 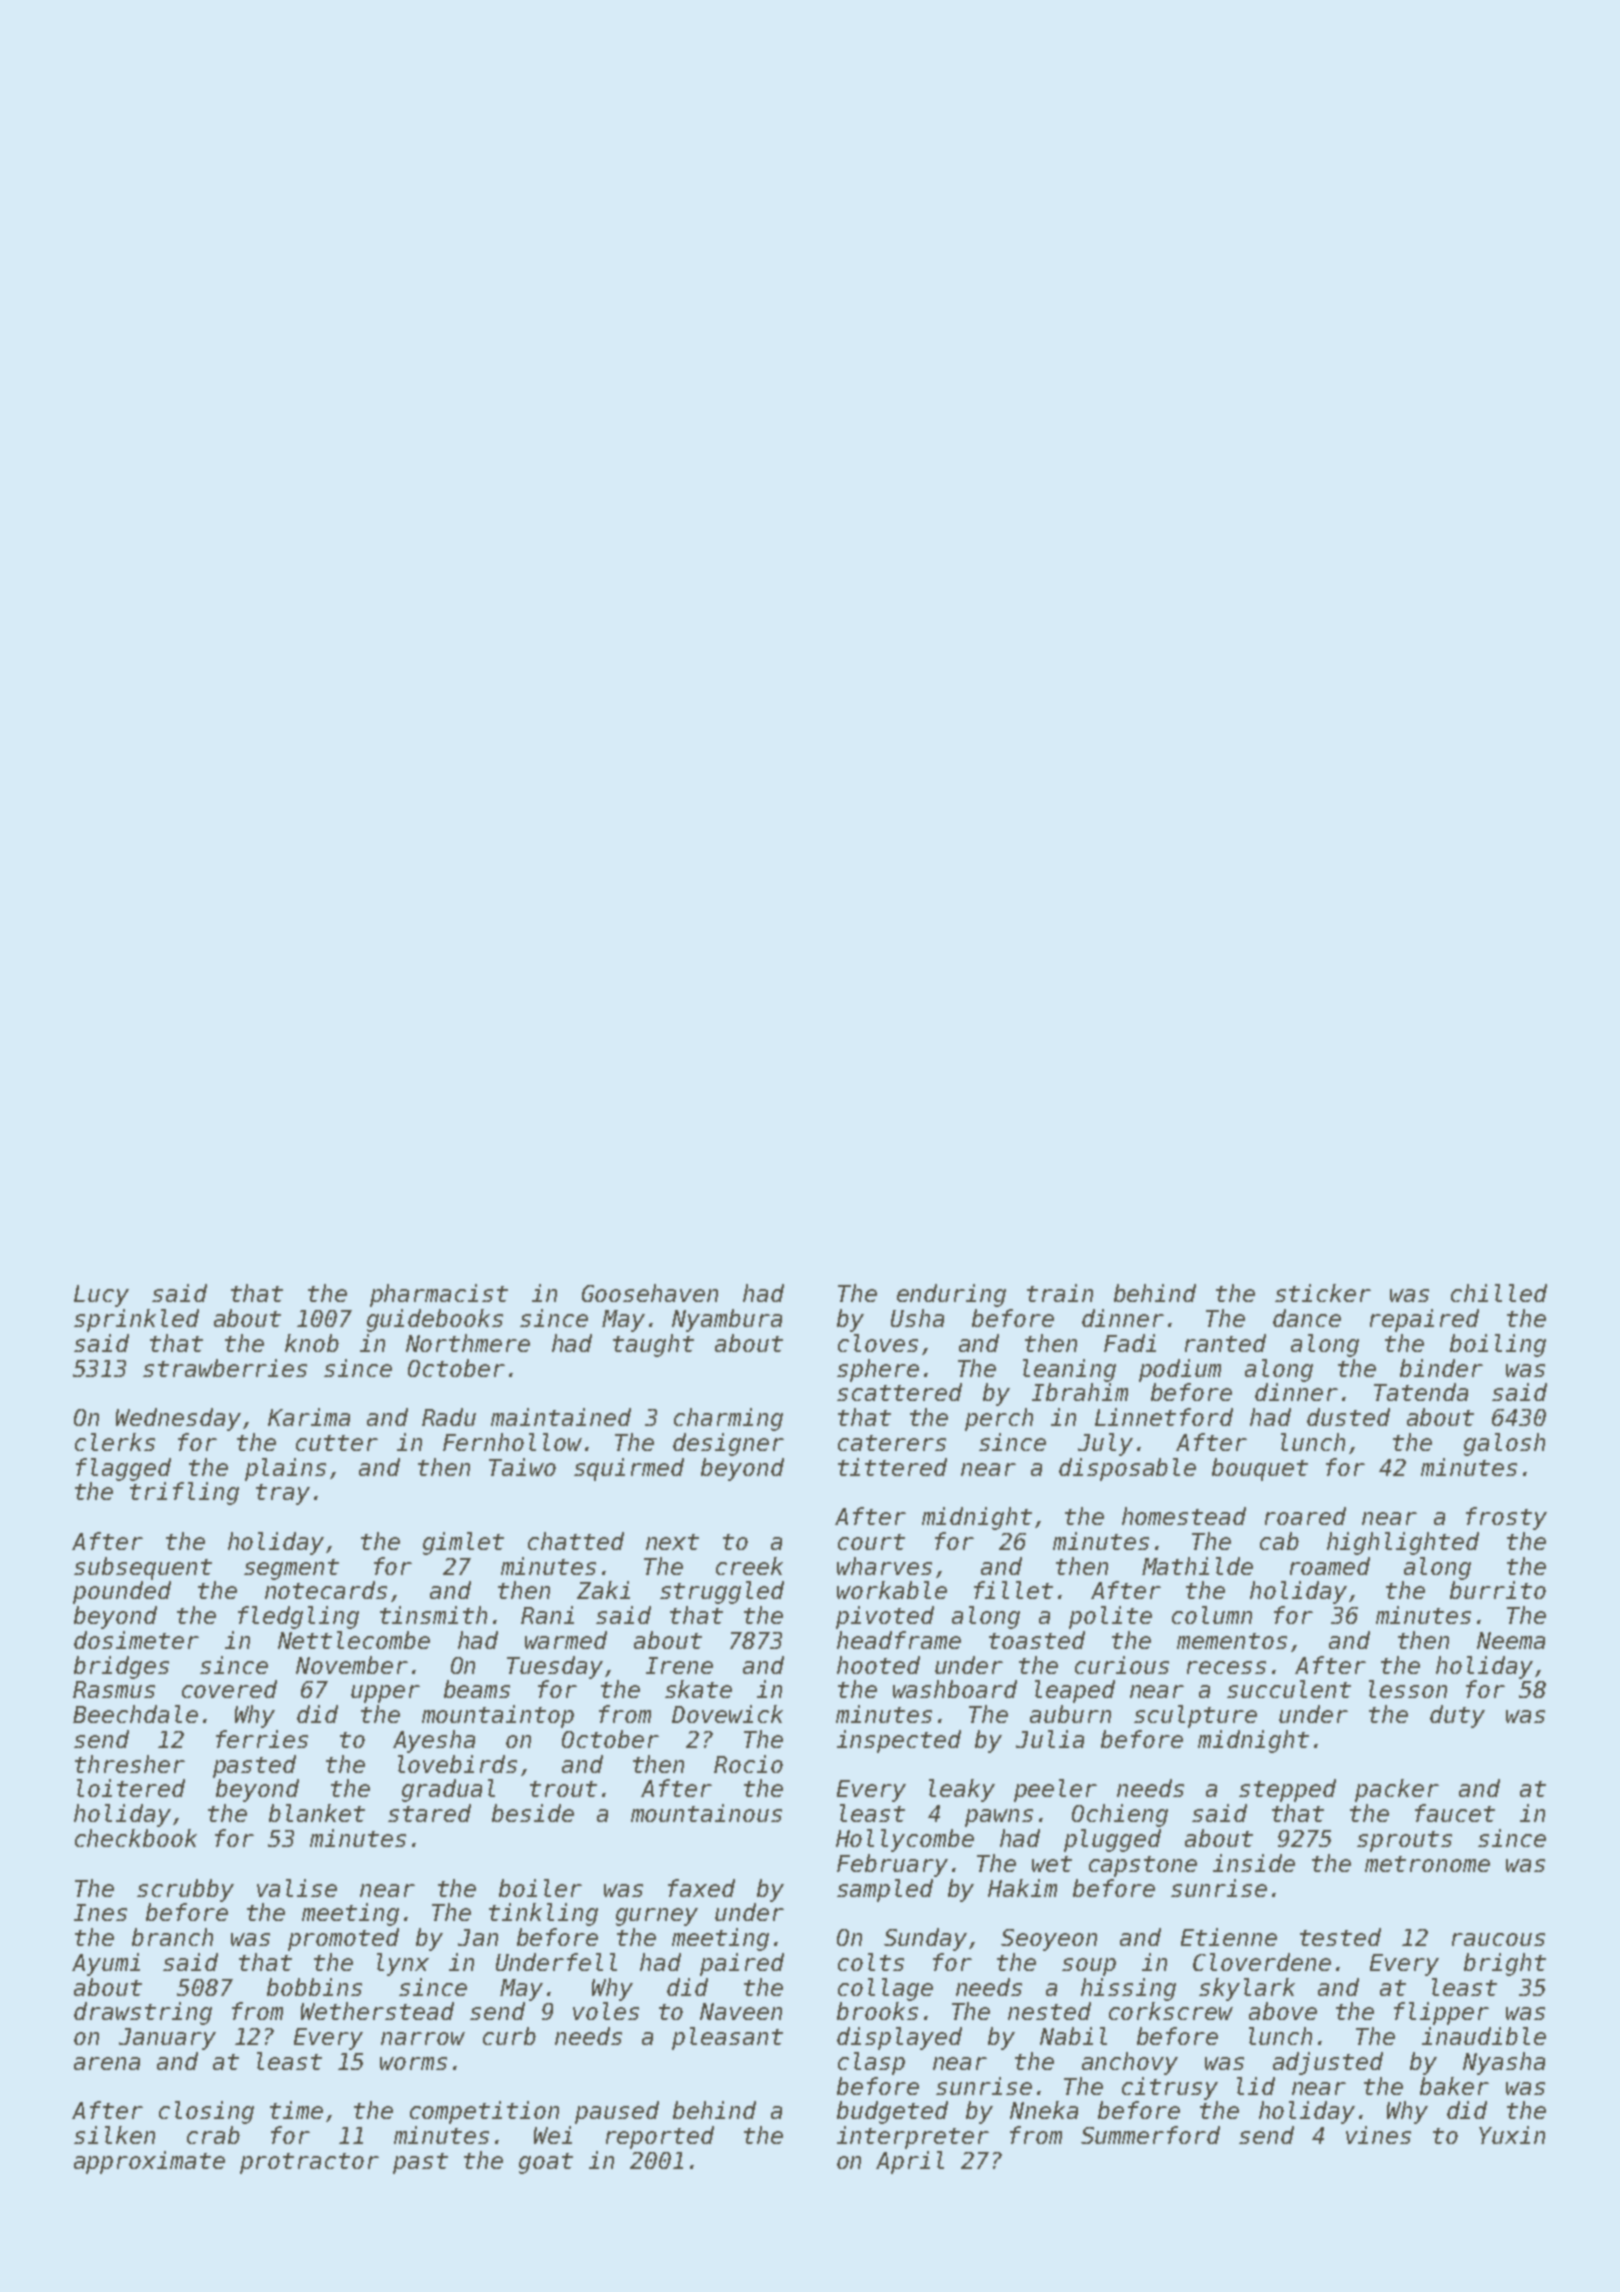 What do you see at coordinates (561, 1417) in the screenshot?
I see `maintained` at bounding box center [561, 1417].
